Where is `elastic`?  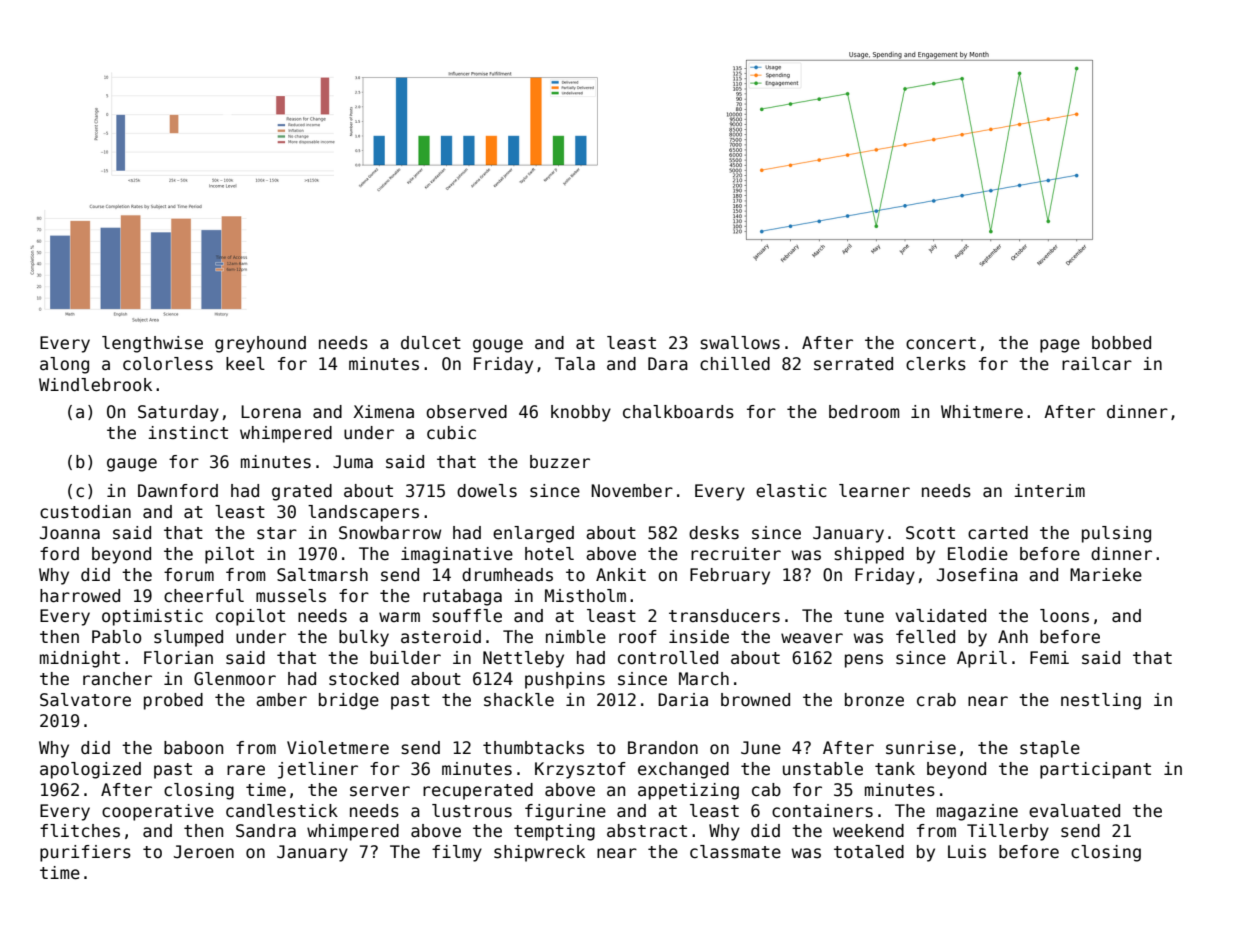
elastic is located at coordinates (791, 491).
